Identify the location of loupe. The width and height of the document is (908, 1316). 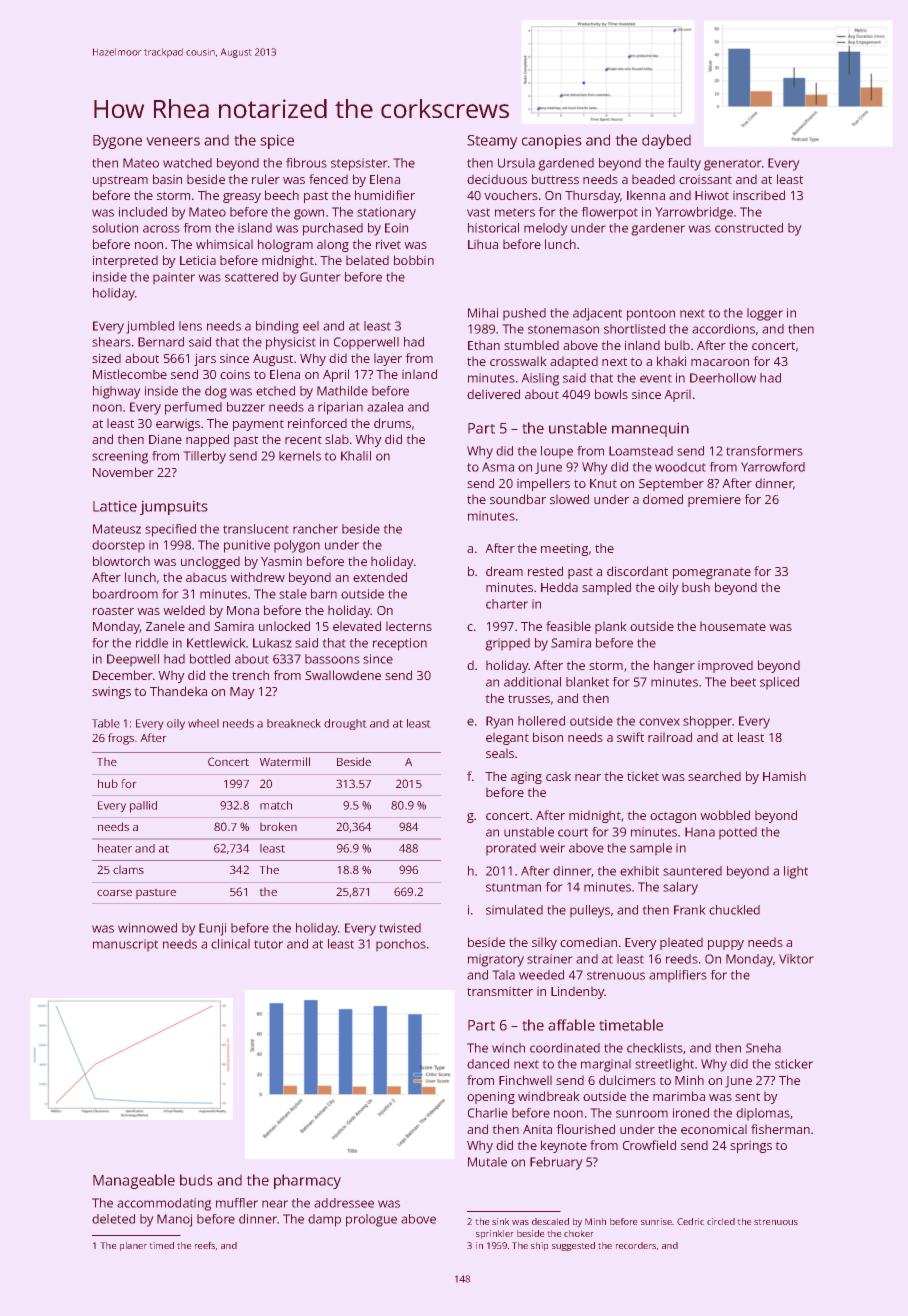
(557, 452).
